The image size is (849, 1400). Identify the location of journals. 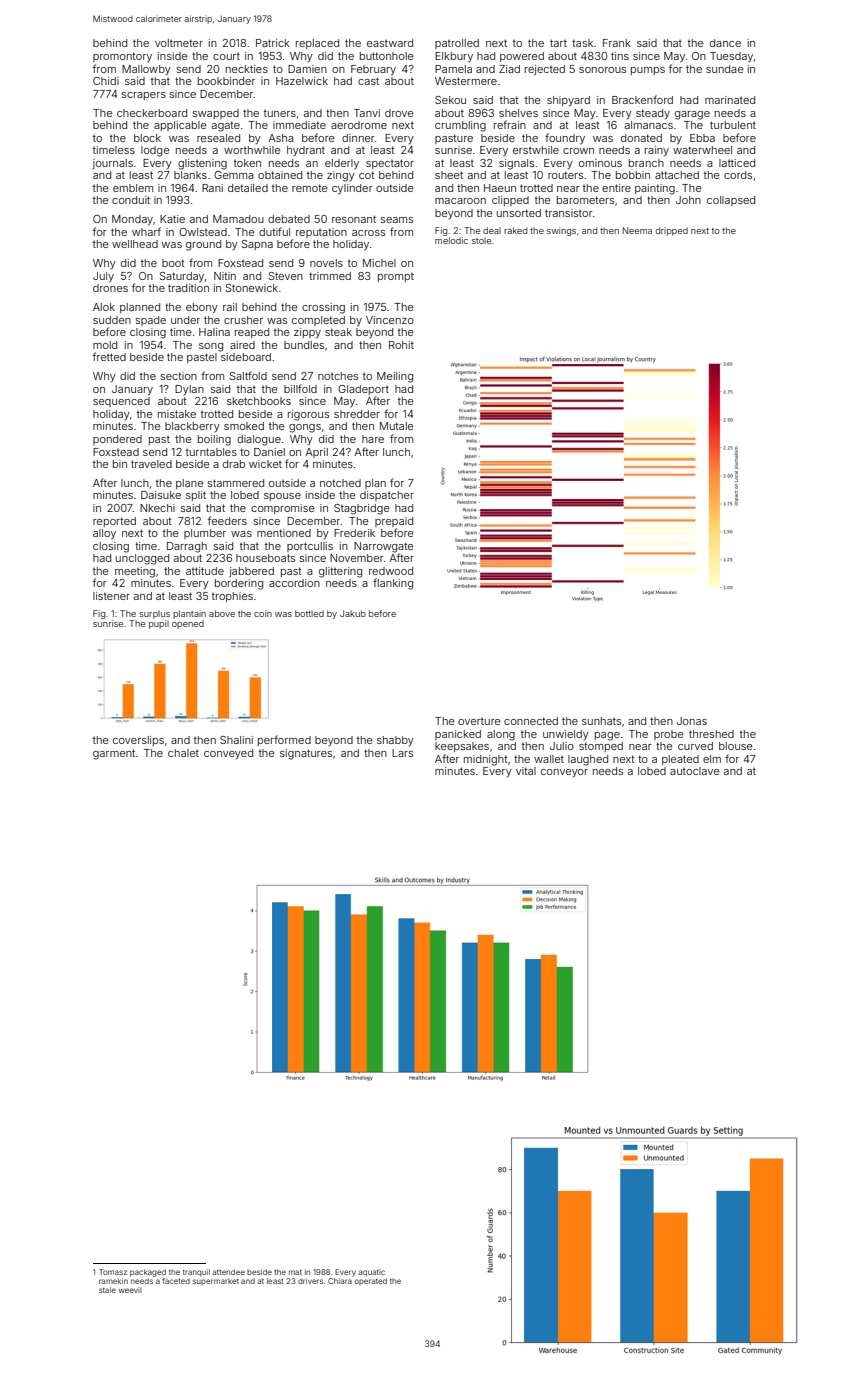
(112, 164).
